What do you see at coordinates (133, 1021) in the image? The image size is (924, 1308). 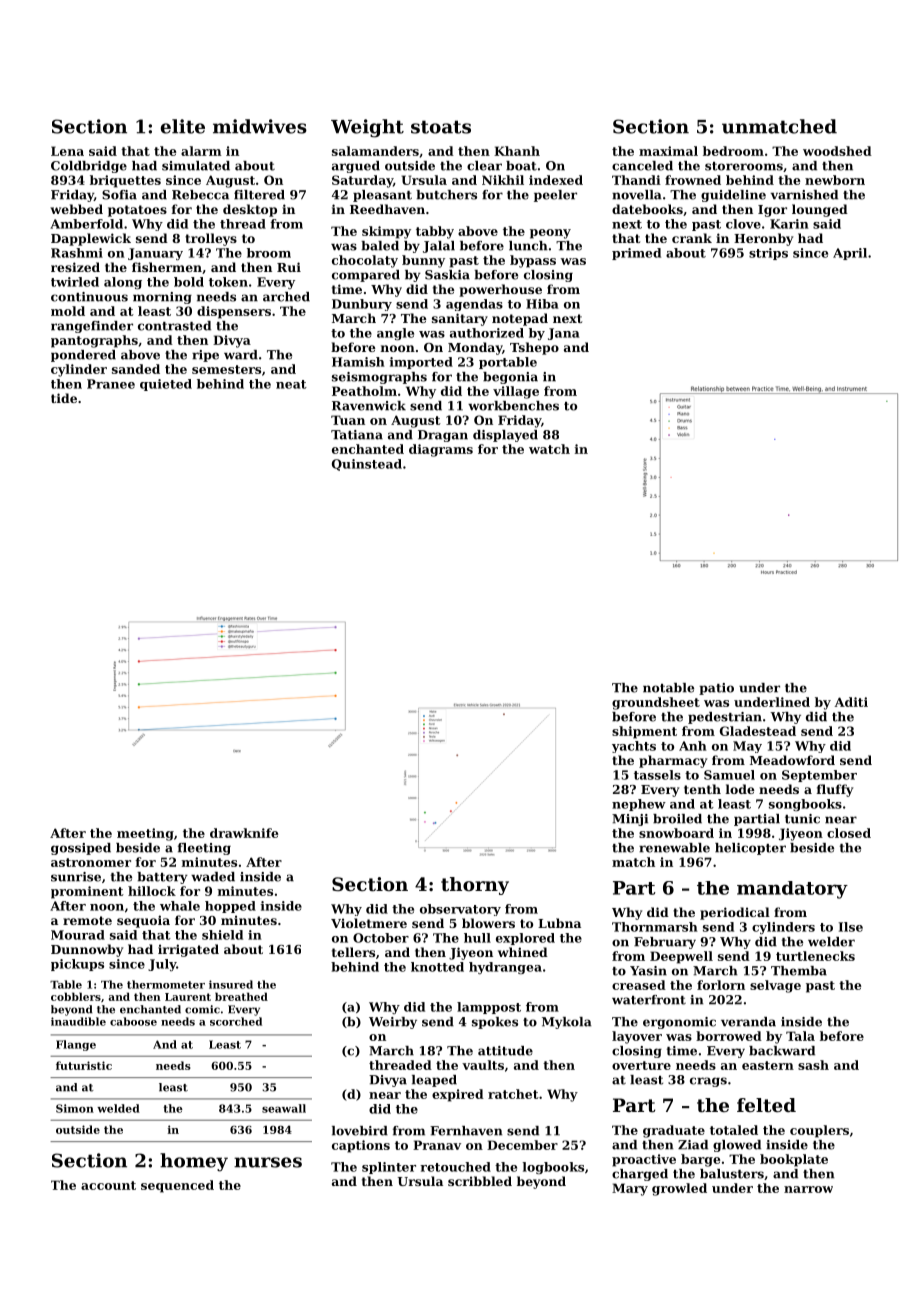 I see `caboose` at bounding box center [133, 1021].
